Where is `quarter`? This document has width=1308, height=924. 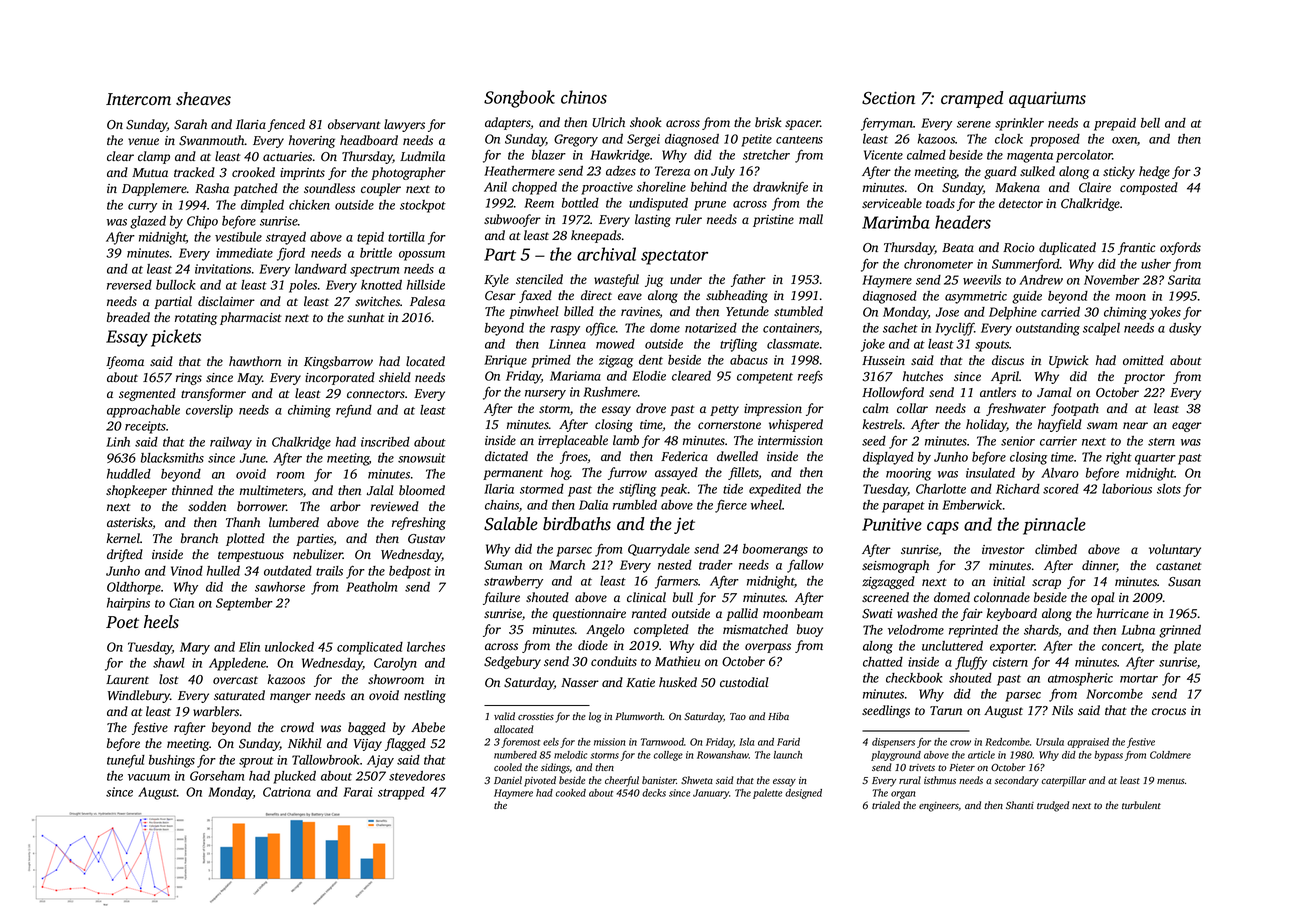 quarter is located at coordinates (1155, 459).
